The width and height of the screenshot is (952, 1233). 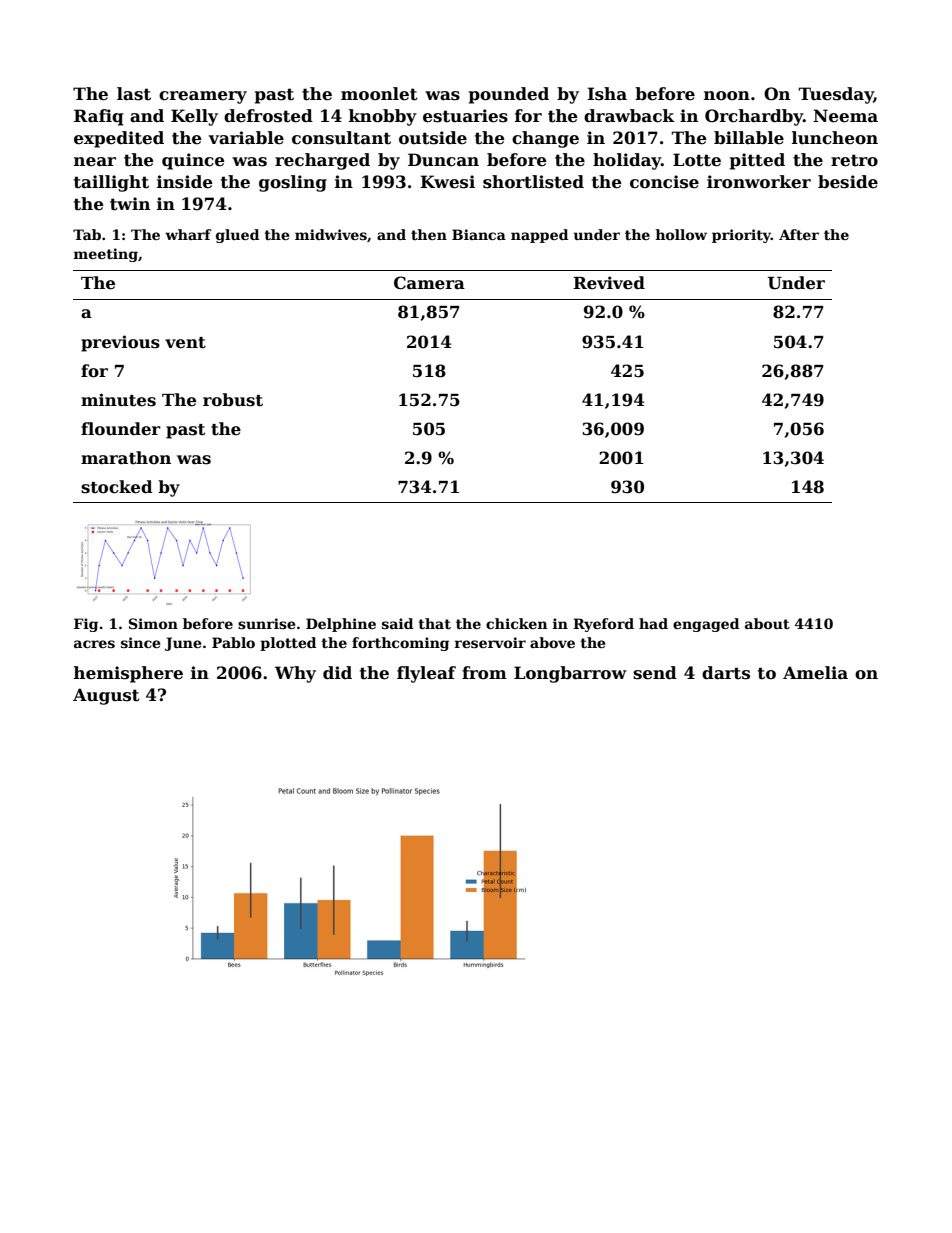 I want to click on flyleaf, so click(x=426, y=674).
